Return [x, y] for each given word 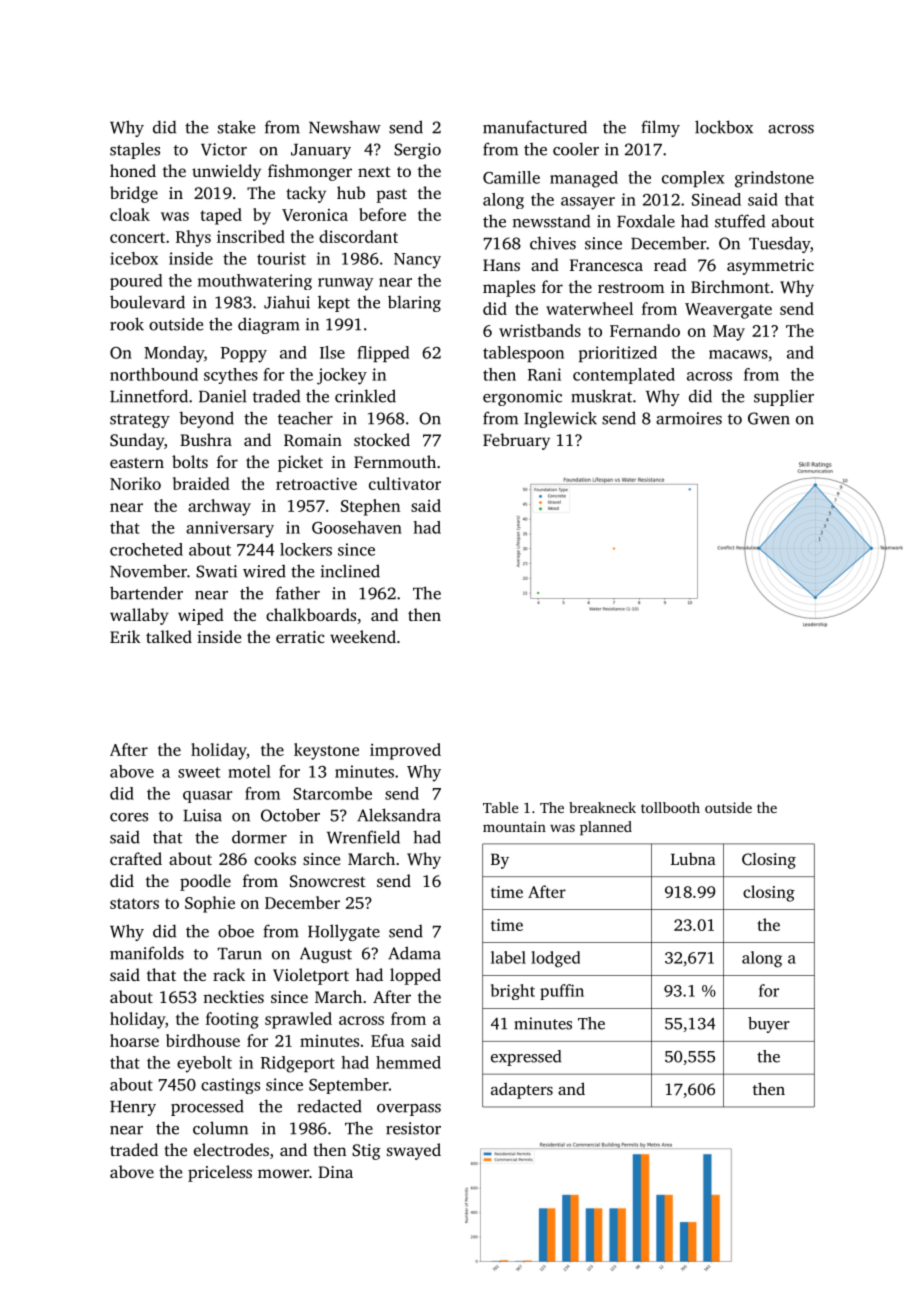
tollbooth [670, 807]
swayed [414, 1151]
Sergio [417, 151]
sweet [199, 772]
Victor [224, 149]
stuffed [740, 221]
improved [405, 751]
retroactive [316, 483]
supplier [784, 397]
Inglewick [560, 419]
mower [283, 1173]
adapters [522, 1091]
